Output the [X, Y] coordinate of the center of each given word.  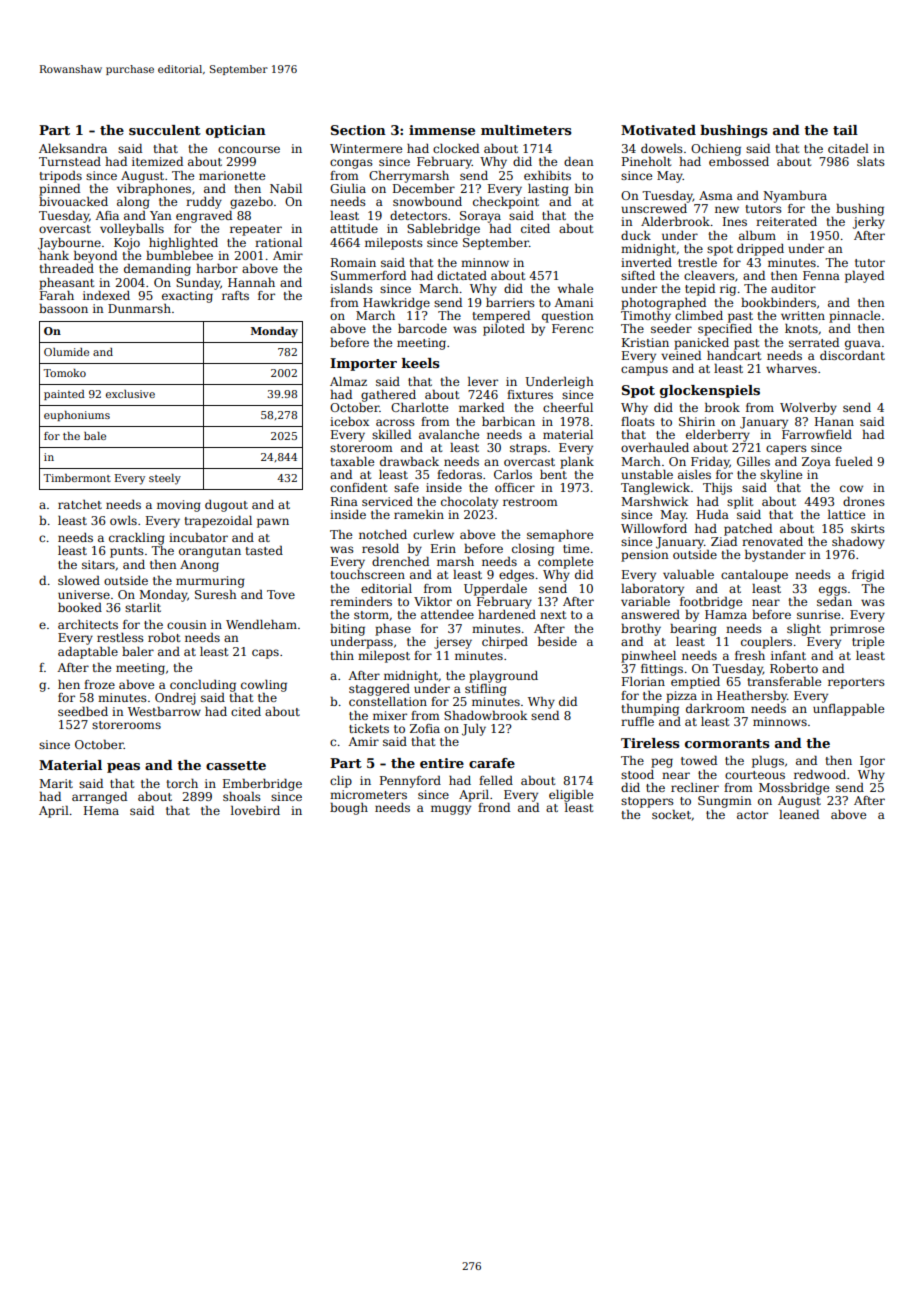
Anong [199, 566]
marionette [232, 175]
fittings [662, 670]
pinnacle [854, 317]
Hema [101, 810]
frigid [868, 576]
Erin [443, 548]
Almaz [348, 381]
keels [421, 363]
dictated [462, 275]
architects [88, 624]
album [757, 235]
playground [503, 677]
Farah [57, 295]
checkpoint [506, 203]
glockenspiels [710, 391]
